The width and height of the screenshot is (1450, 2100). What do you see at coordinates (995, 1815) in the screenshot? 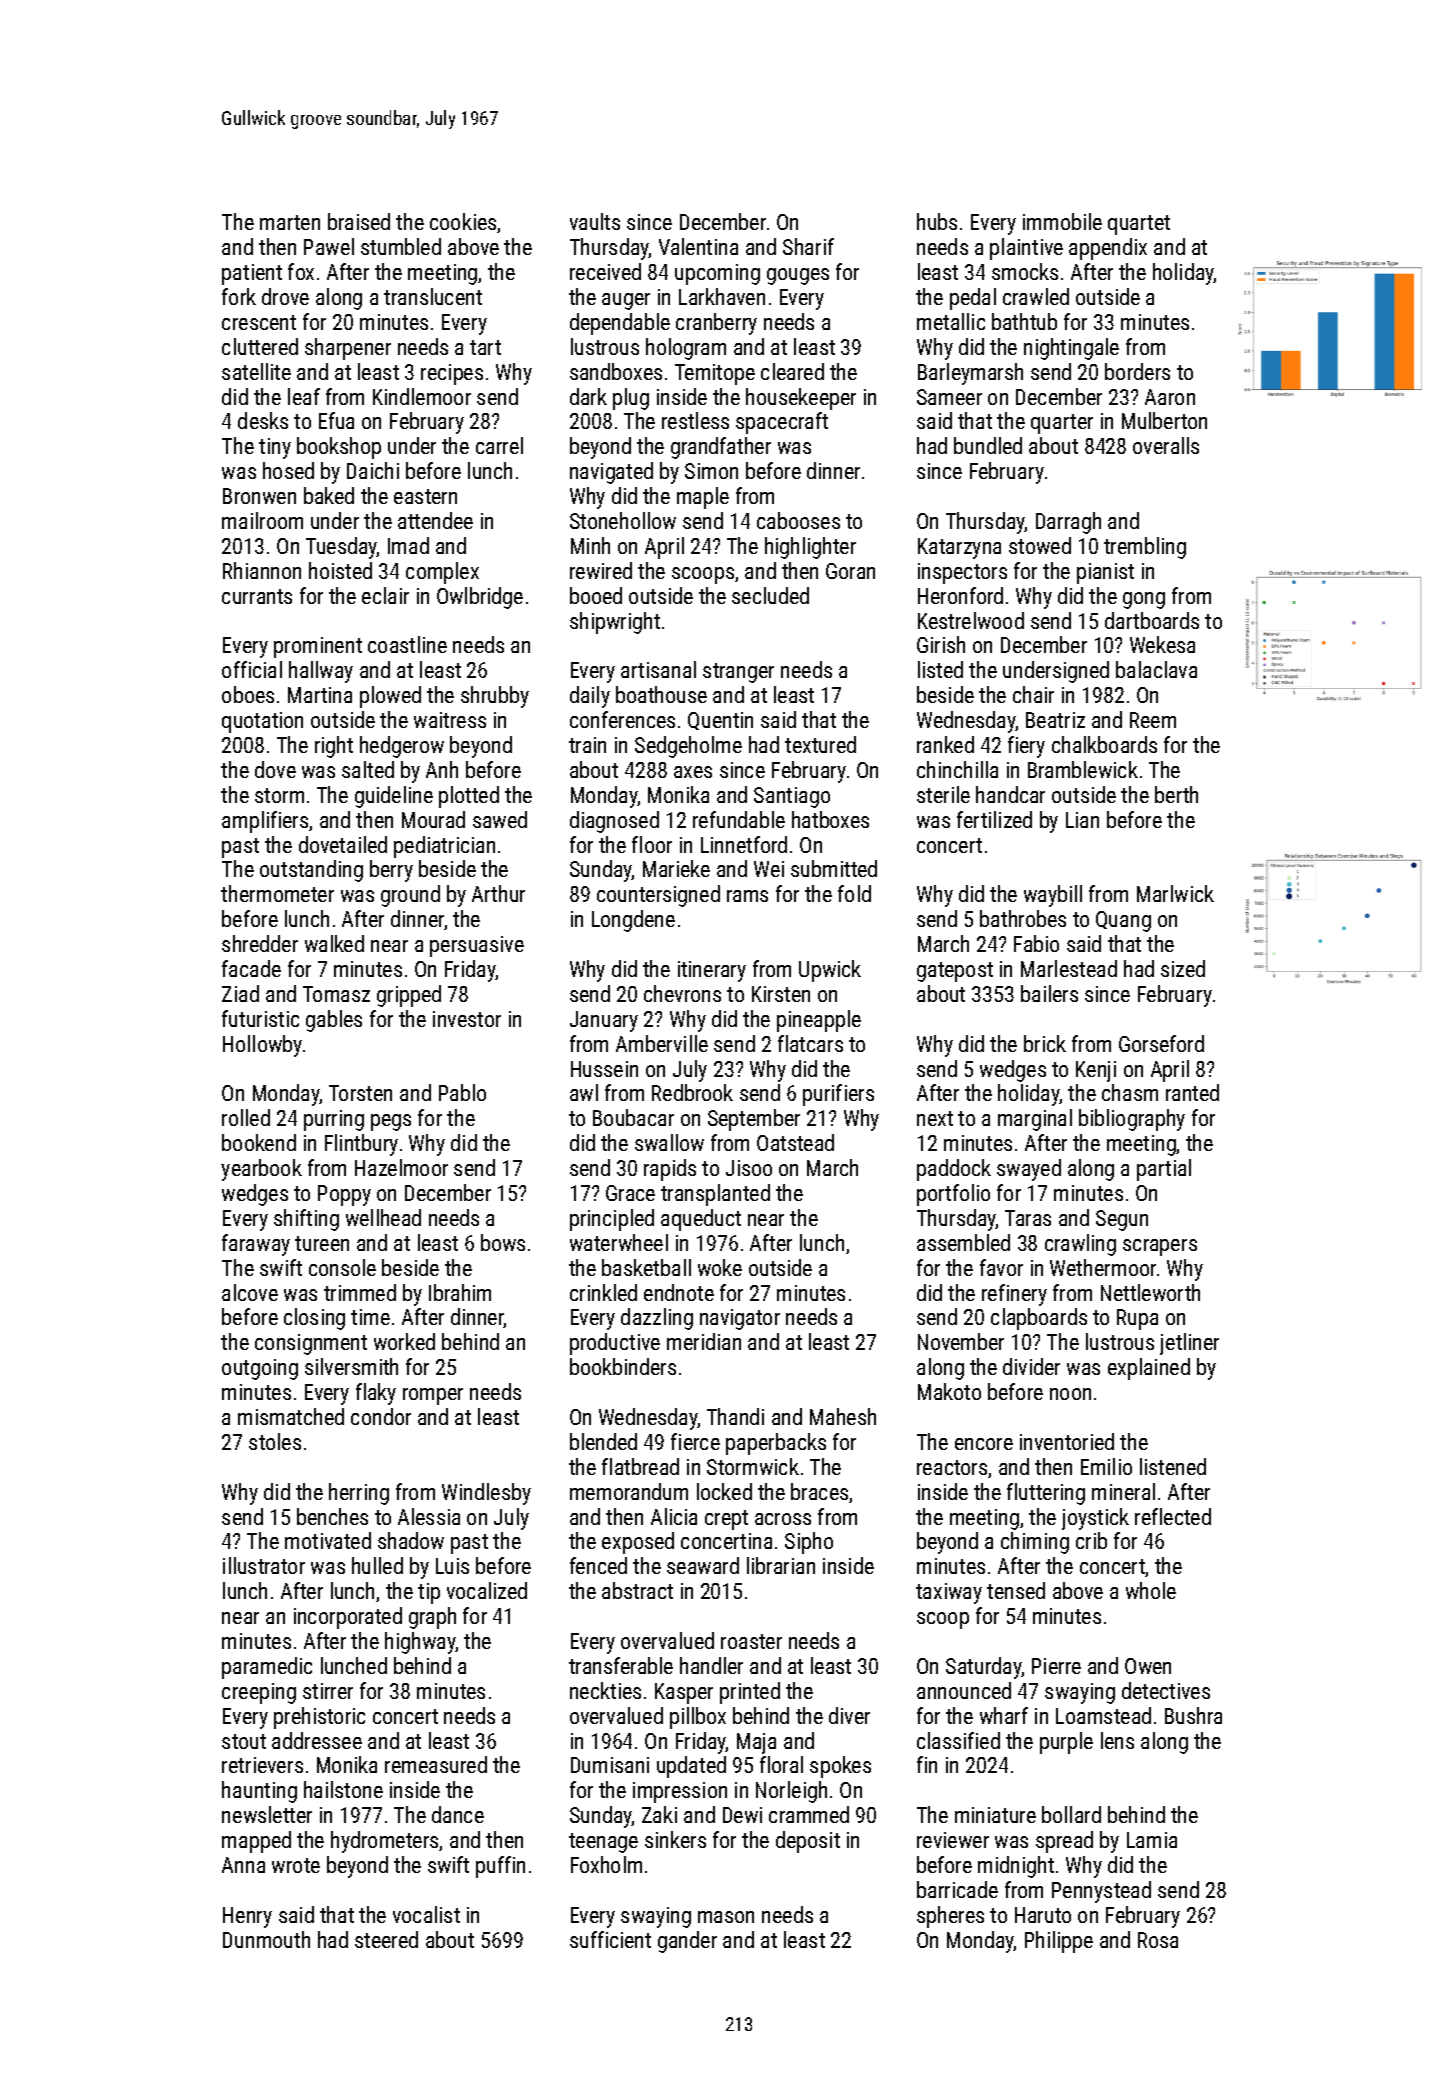
I see `miniature` at bounding box center [995, 1815].
